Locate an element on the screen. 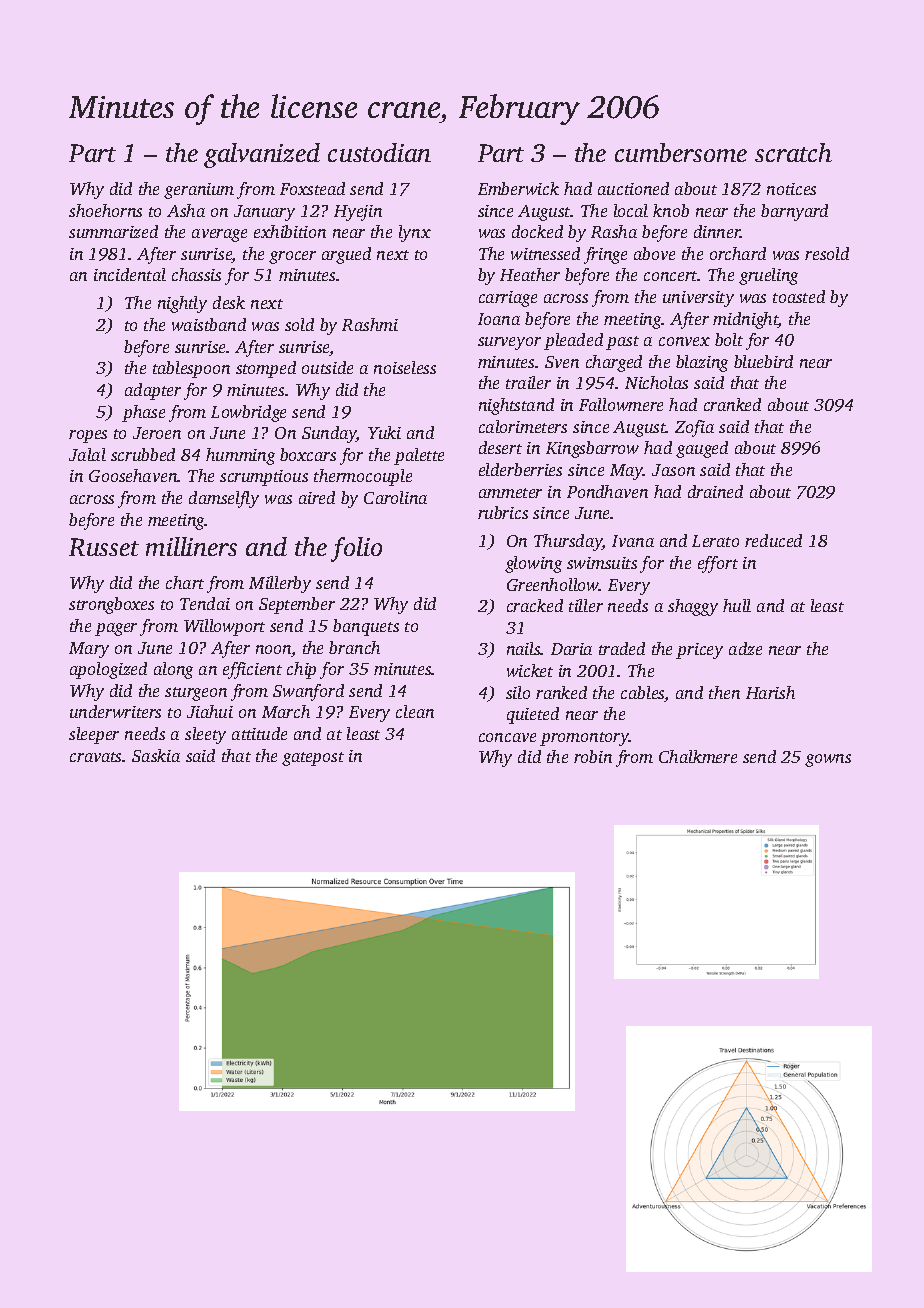 The image size is (924, 1308). Emberwick is located at coordinates (518, 188).
